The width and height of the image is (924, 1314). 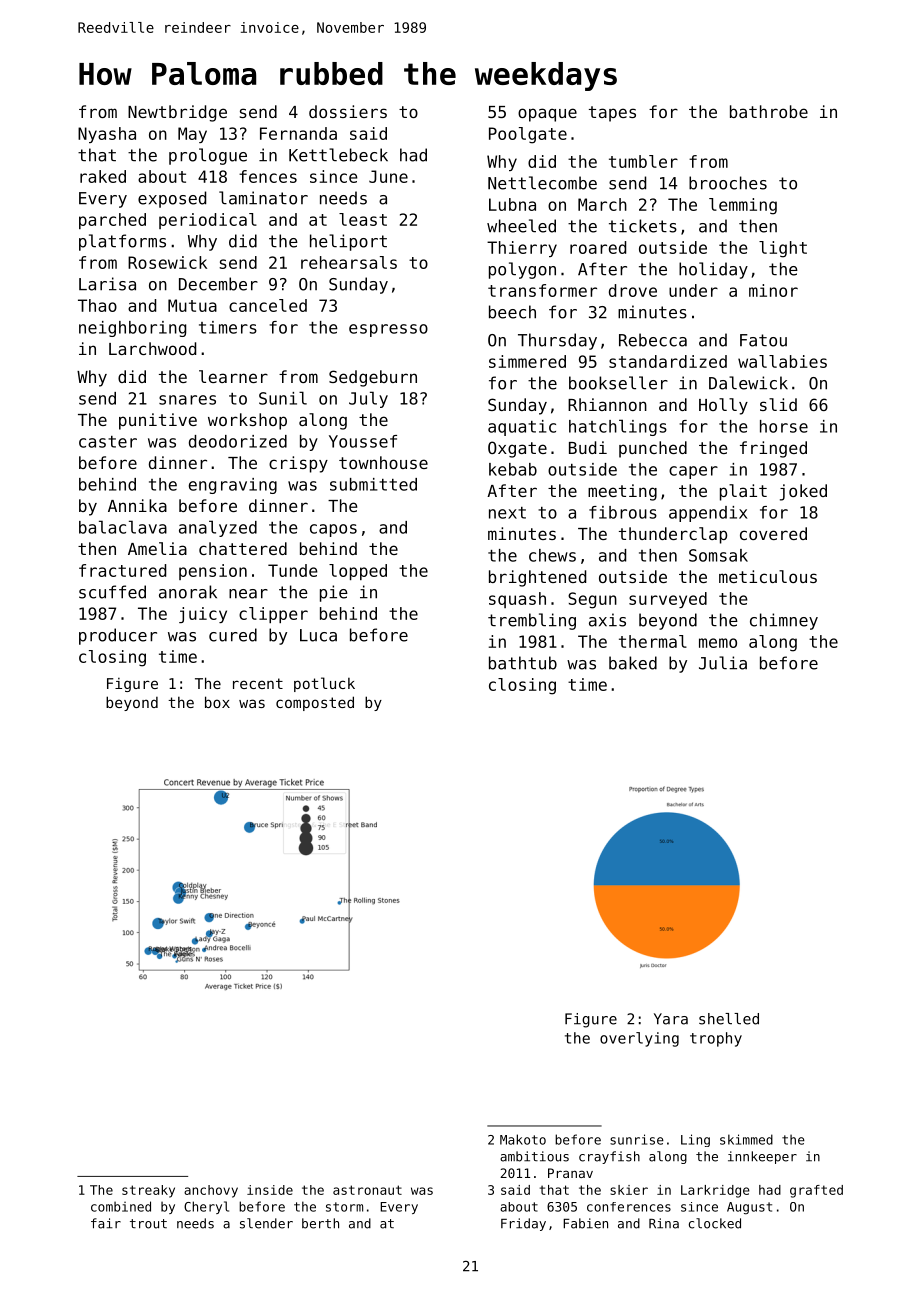 What do you see at coordinates (585, 1223) in the image?
I see `Fabien` at bounding box center [585, 1223].
